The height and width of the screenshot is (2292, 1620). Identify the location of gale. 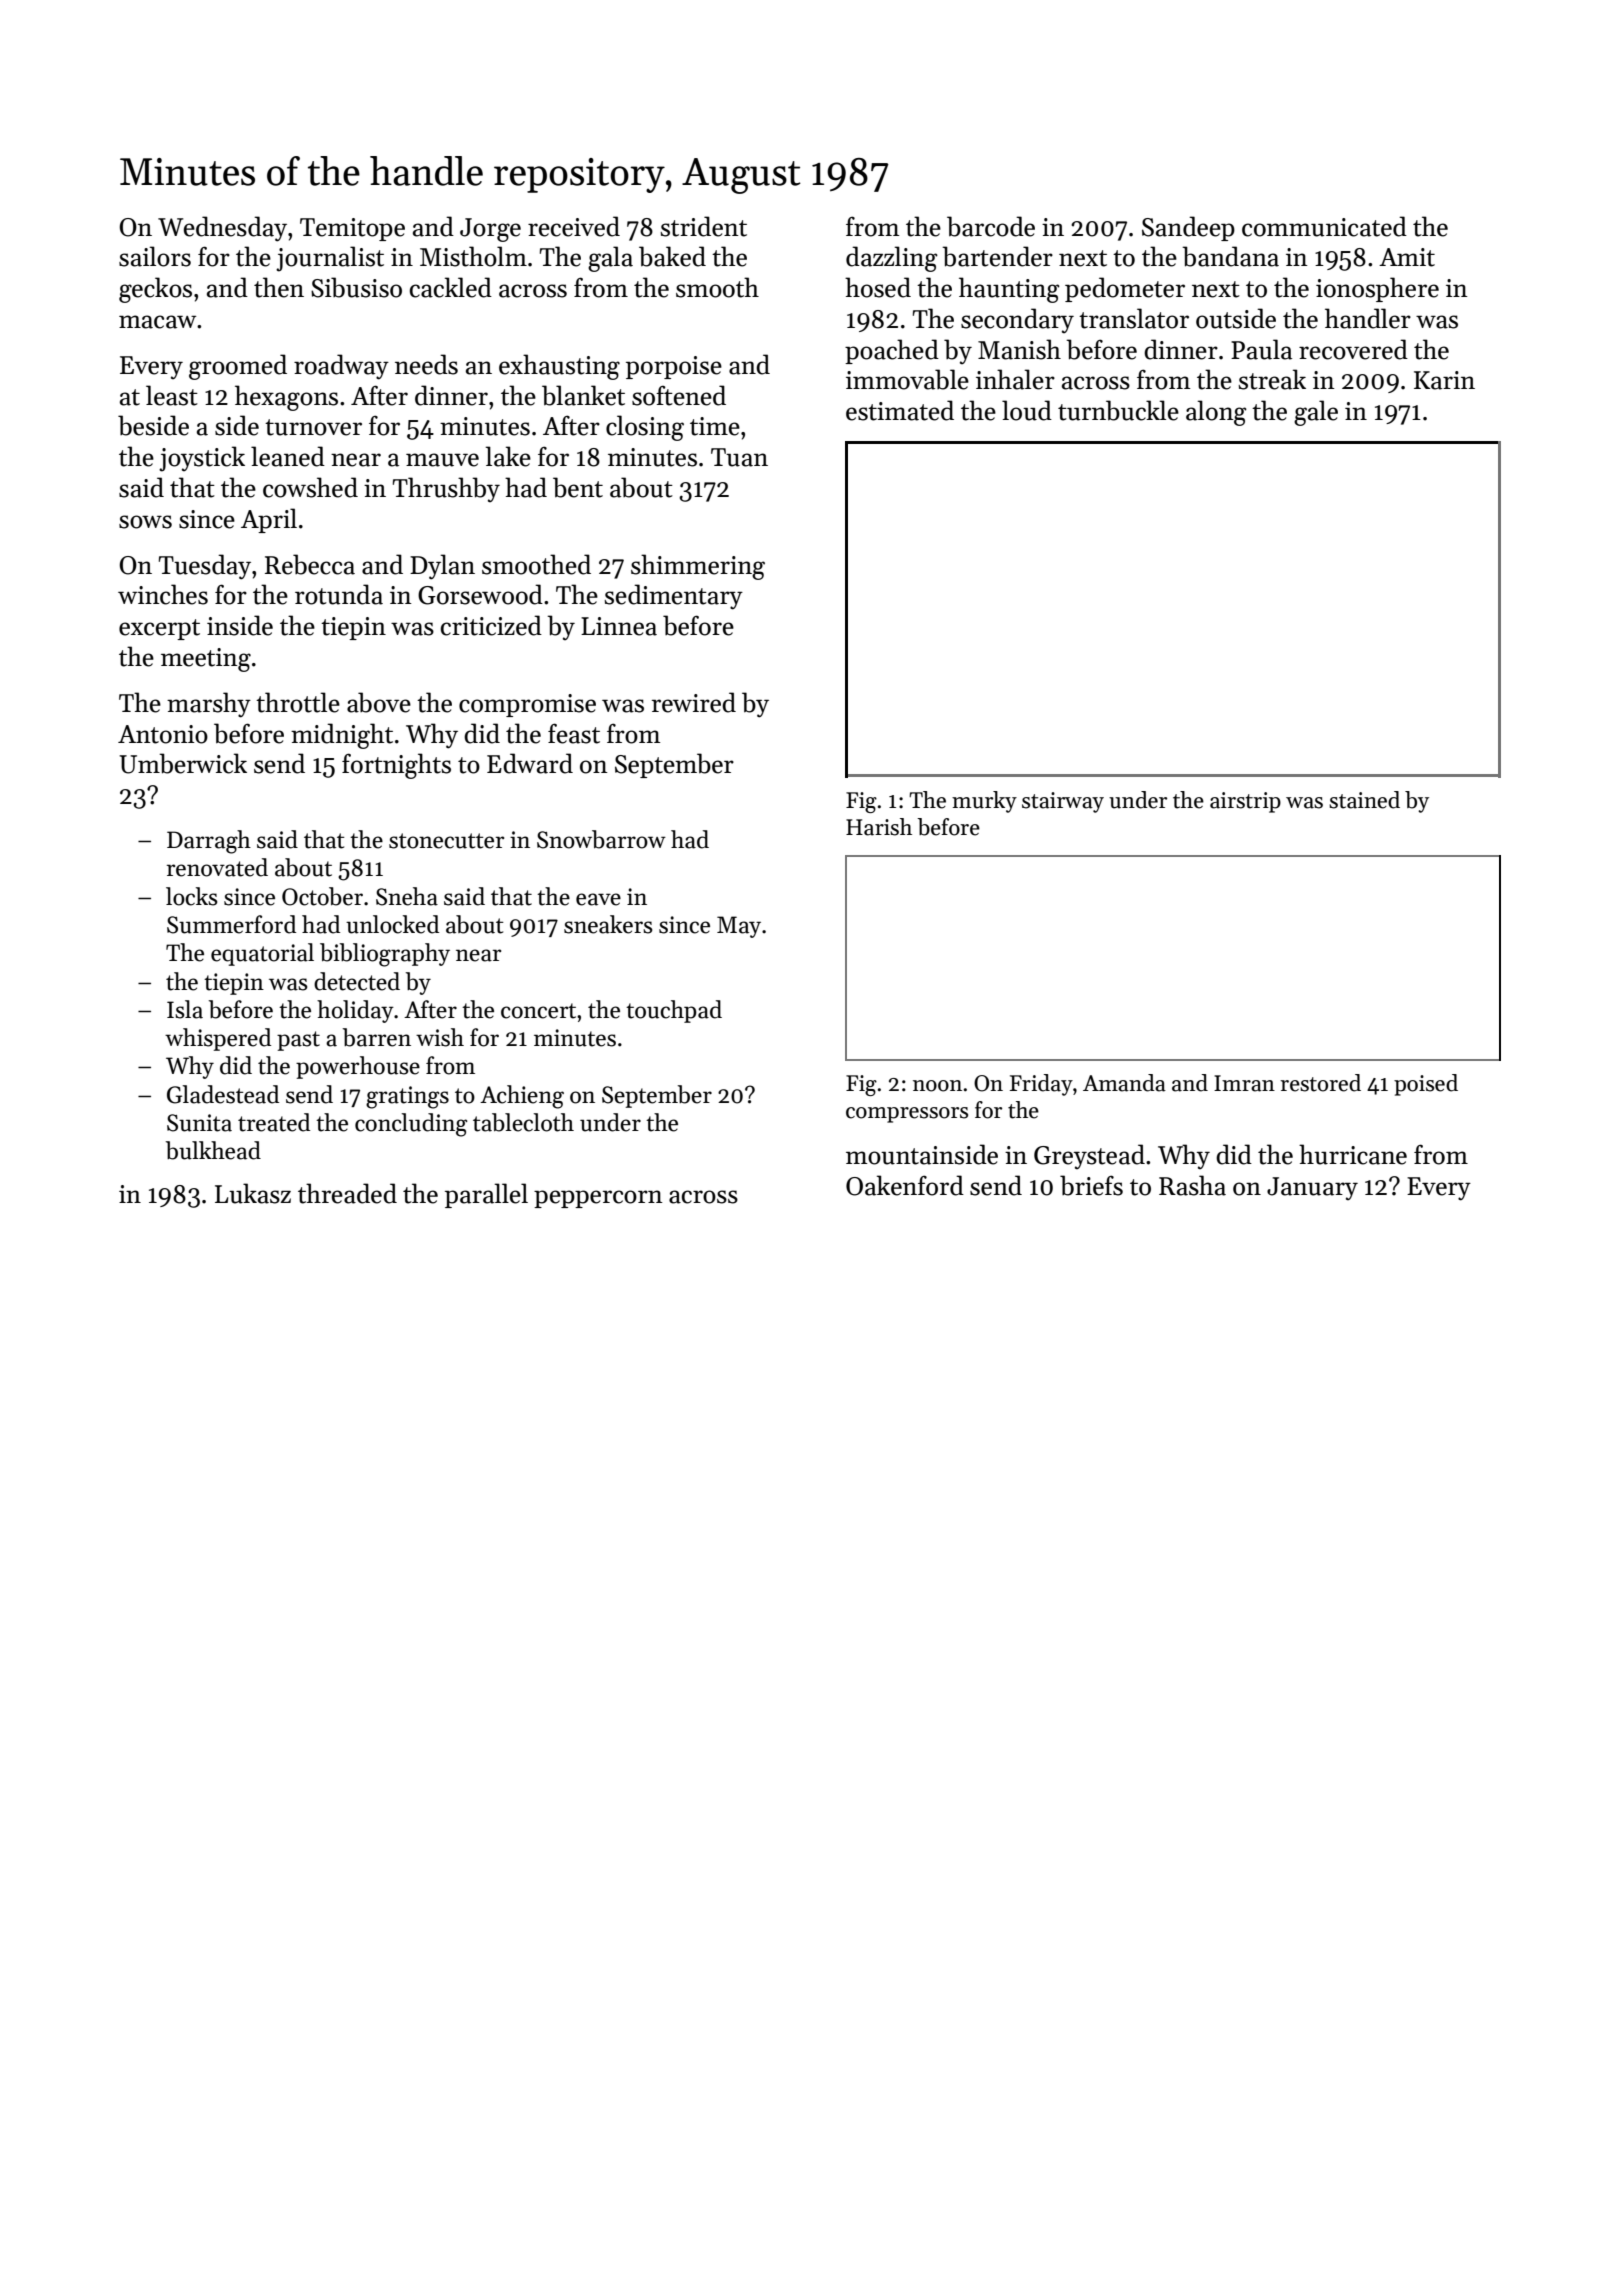
(1316, 413).
